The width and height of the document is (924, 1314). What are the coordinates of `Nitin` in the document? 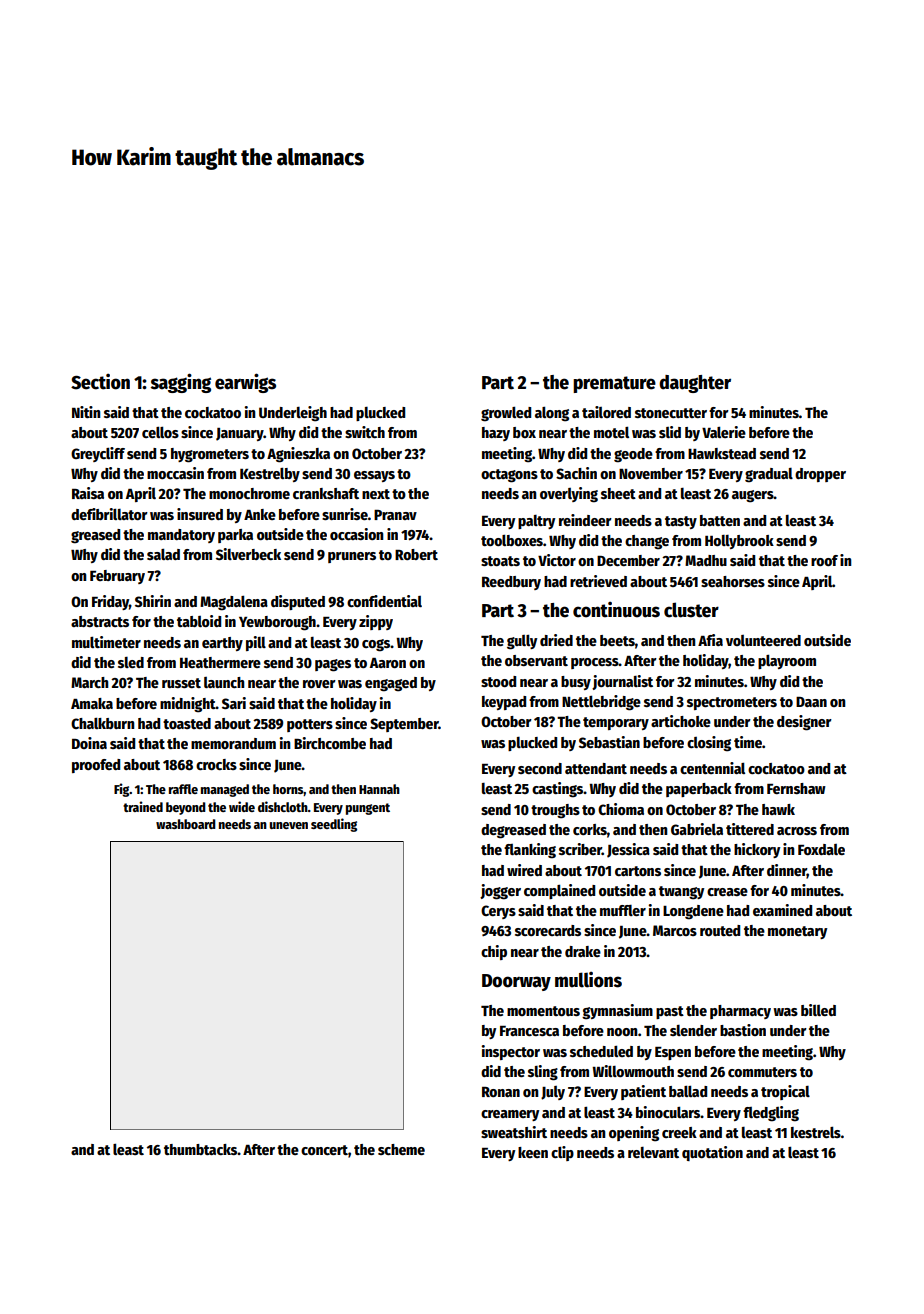 It's located at (86, 412).
